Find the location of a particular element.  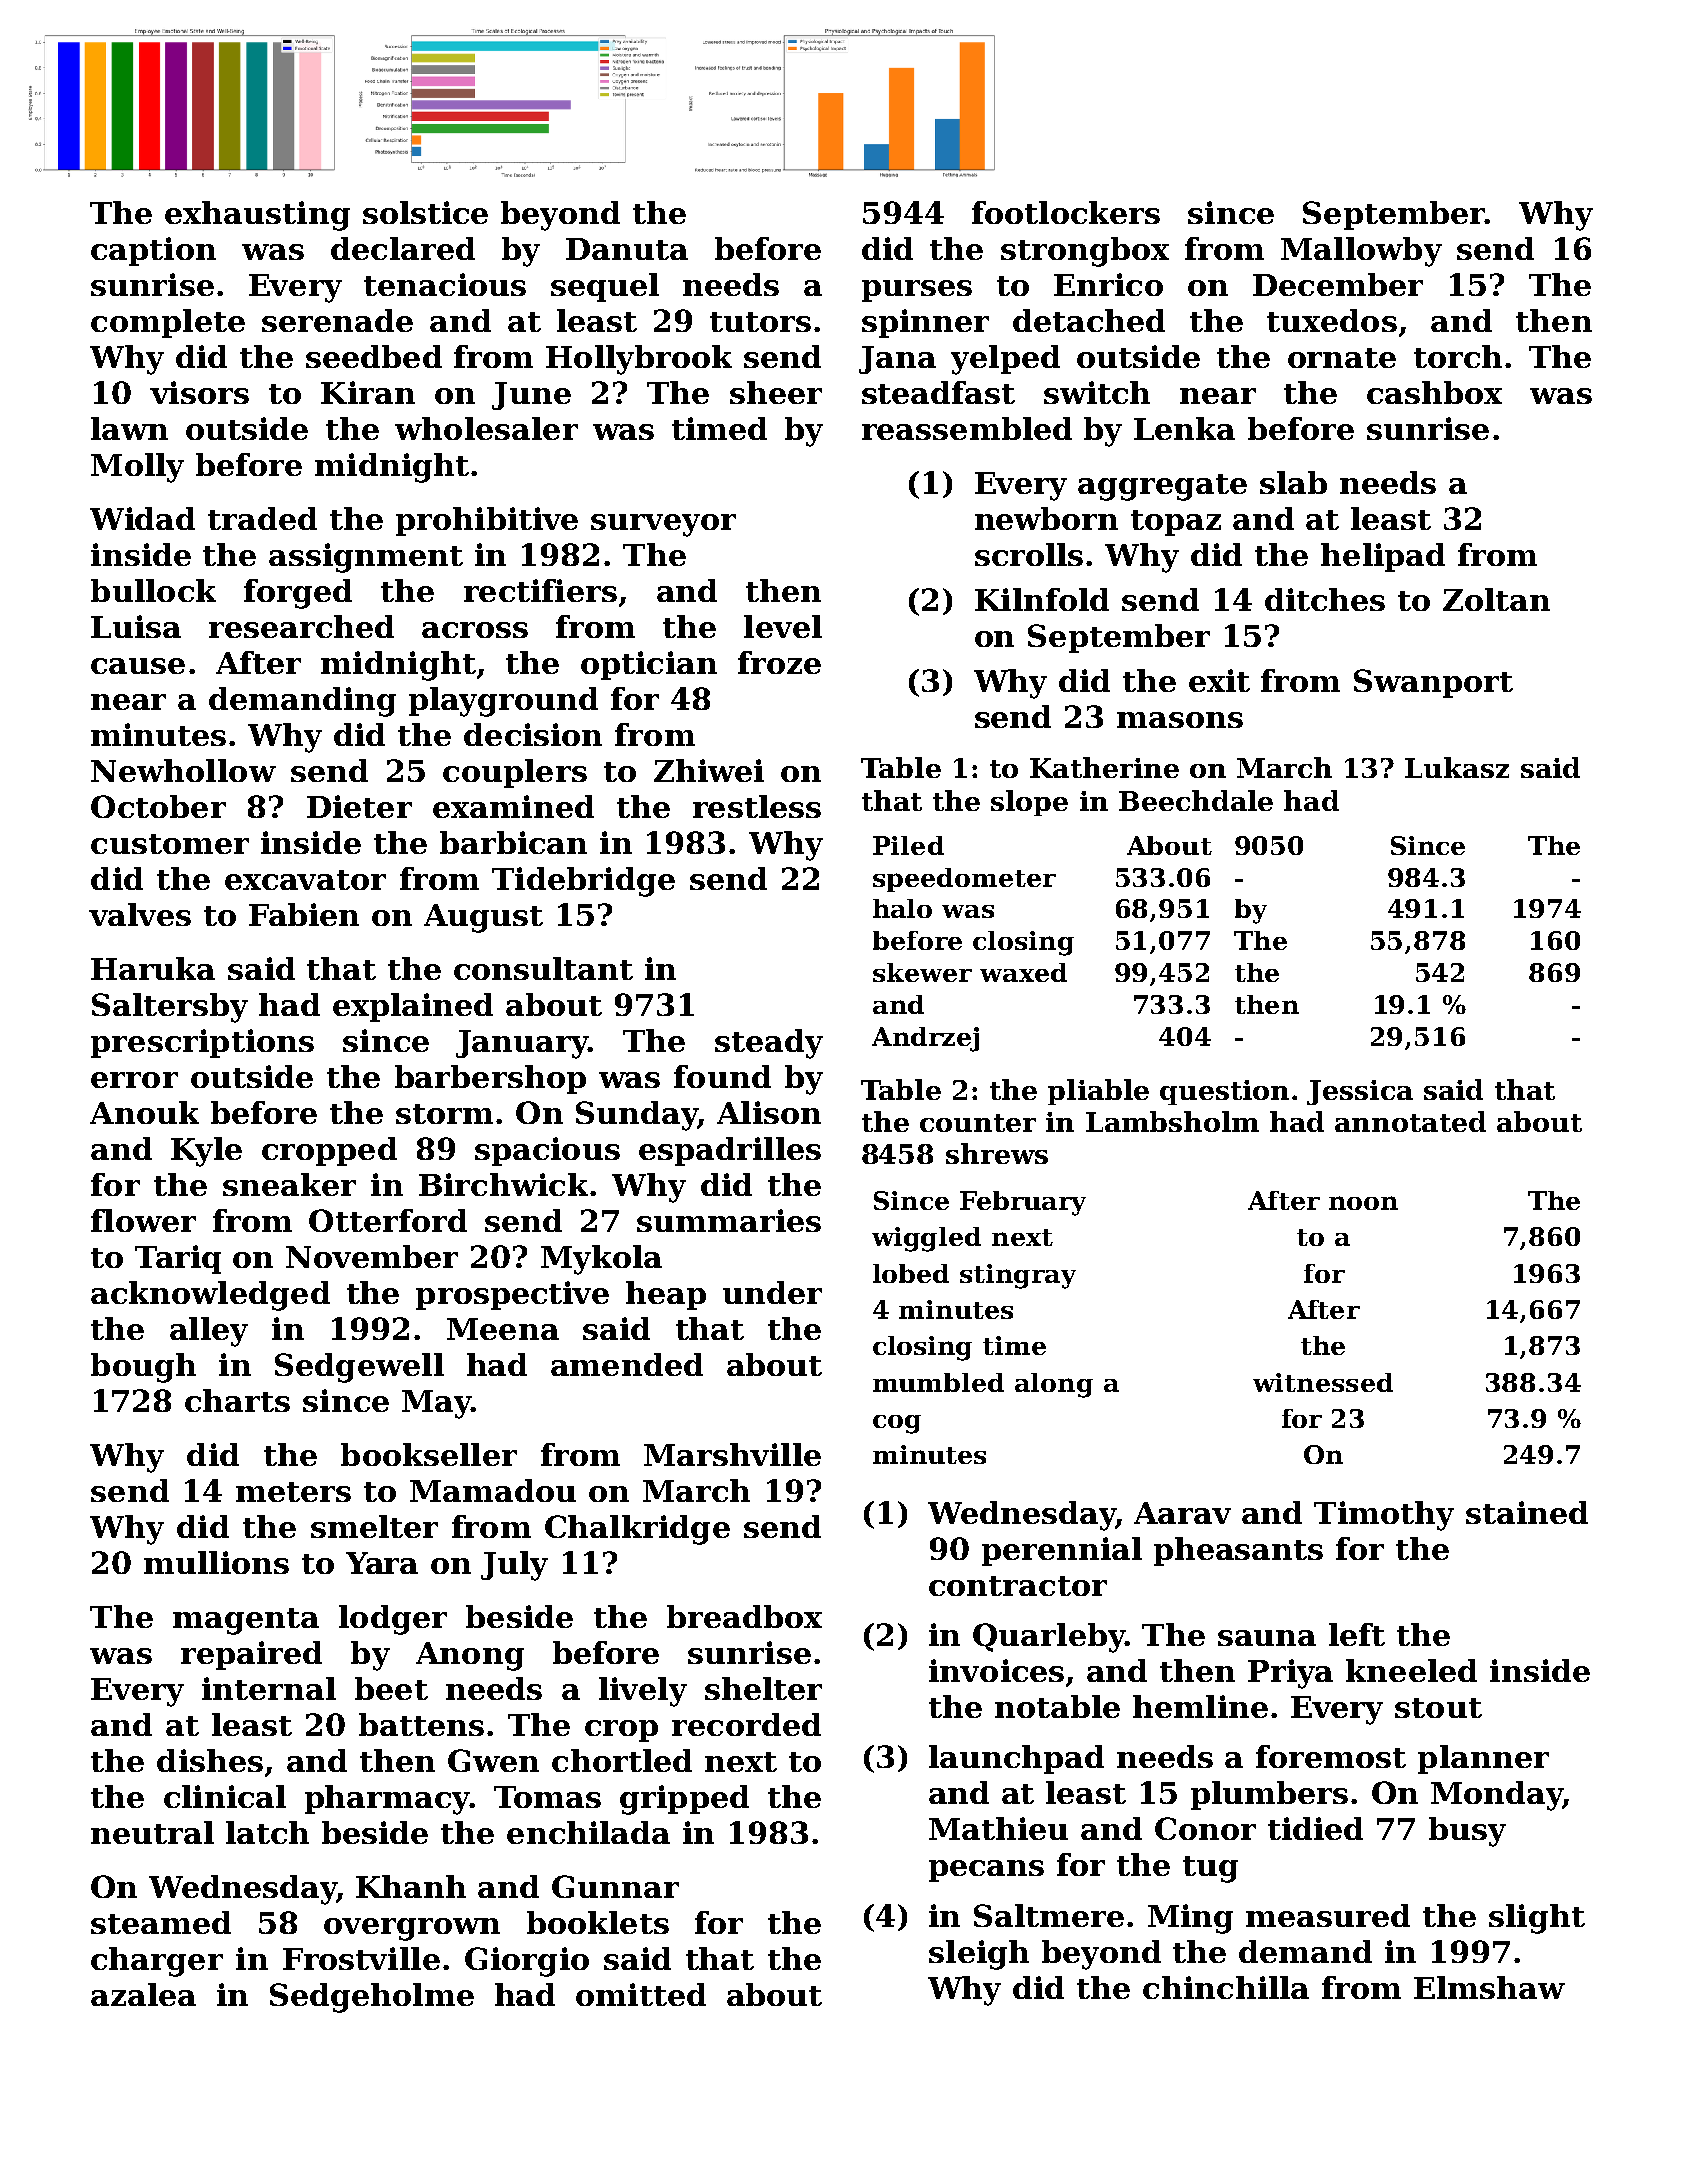

Elmshaw is located at coordinates (1489, 1987).
